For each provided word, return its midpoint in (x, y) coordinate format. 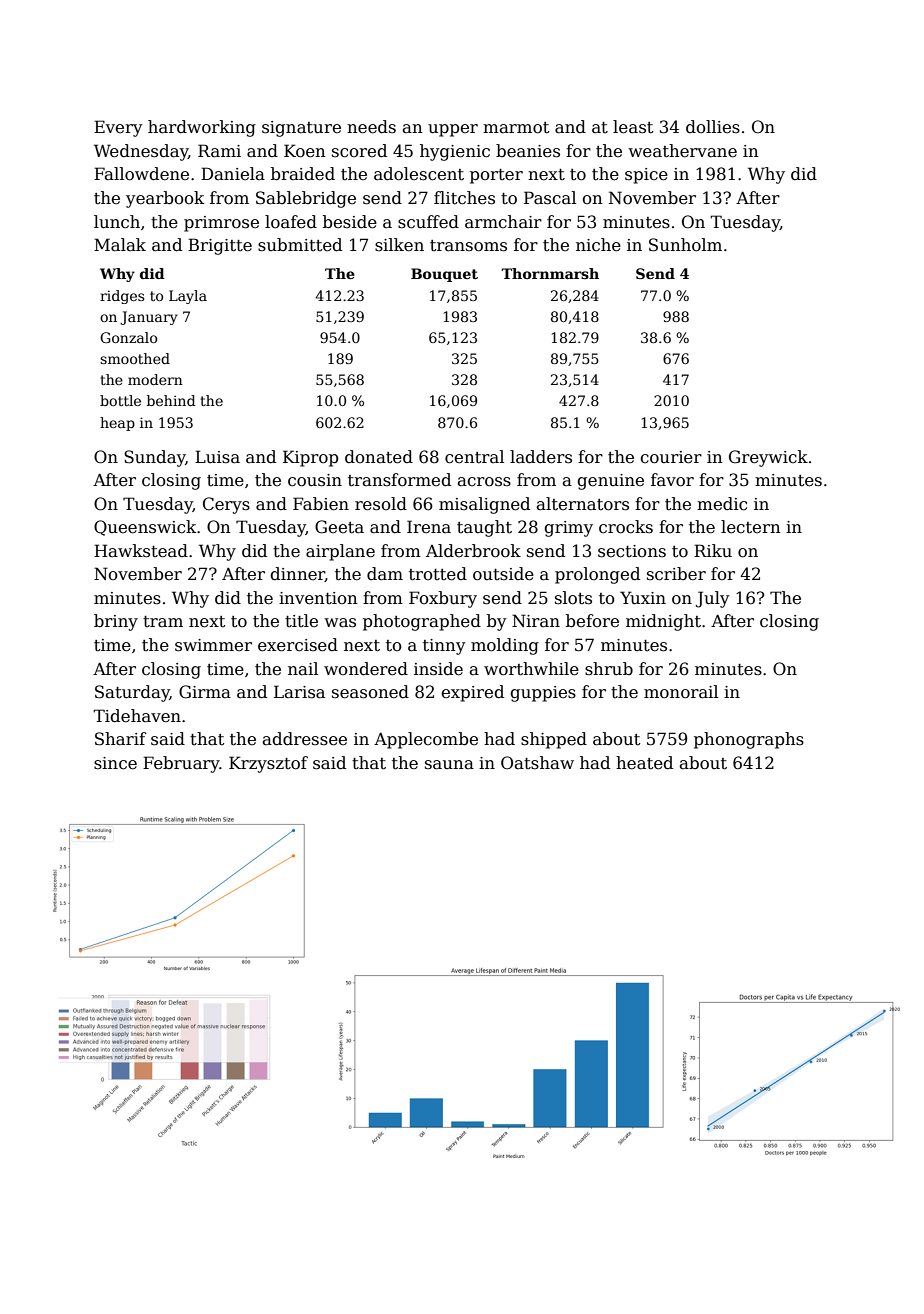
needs (371, 127)
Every (118, 128)
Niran (536, 621)
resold (381, 504)
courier (671, 457)
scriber (676, 574)
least (633, 127)
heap (117, 424)
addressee (305, 739)
